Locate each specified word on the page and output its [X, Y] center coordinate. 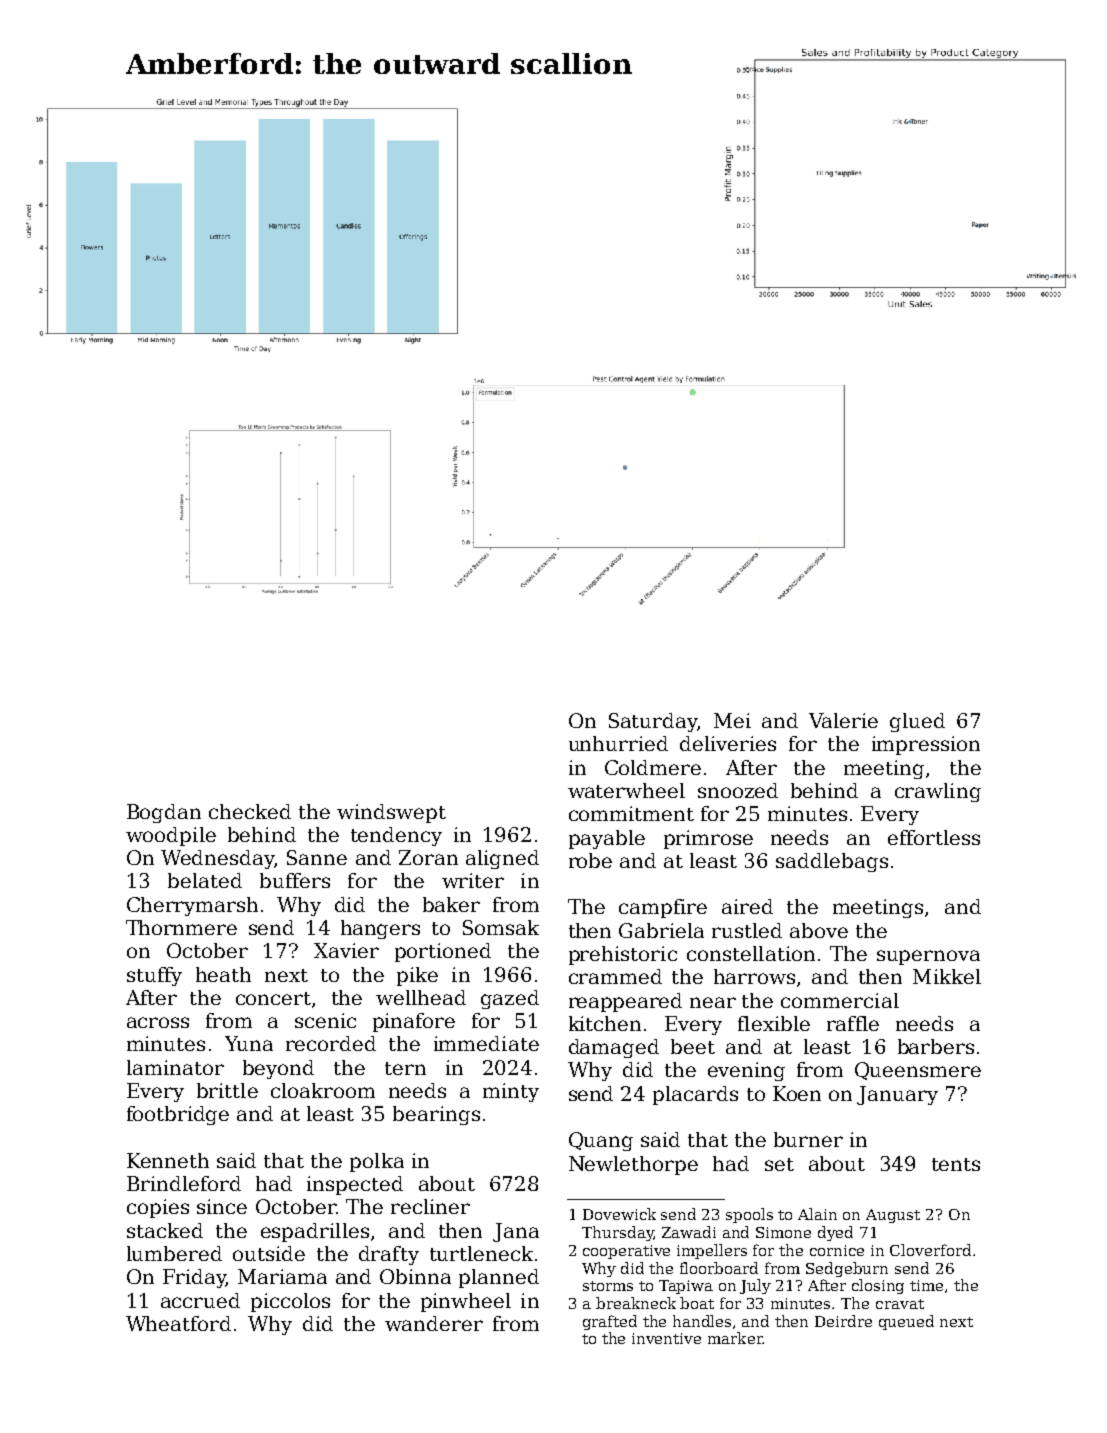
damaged [614, 1048]
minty [511, 1092]
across [158, 1022]
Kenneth [168, 1160]
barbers [936, 1046]
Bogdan [164, 813]
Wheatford [178, 1323]
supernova [928, 957]
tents [956, 1164]
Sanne [317, 857]
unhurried [618, 743]
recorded [331, 1043]
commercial [840, 1000]
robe [590, 860]
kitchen [605, 1023]
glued [917, 722]
